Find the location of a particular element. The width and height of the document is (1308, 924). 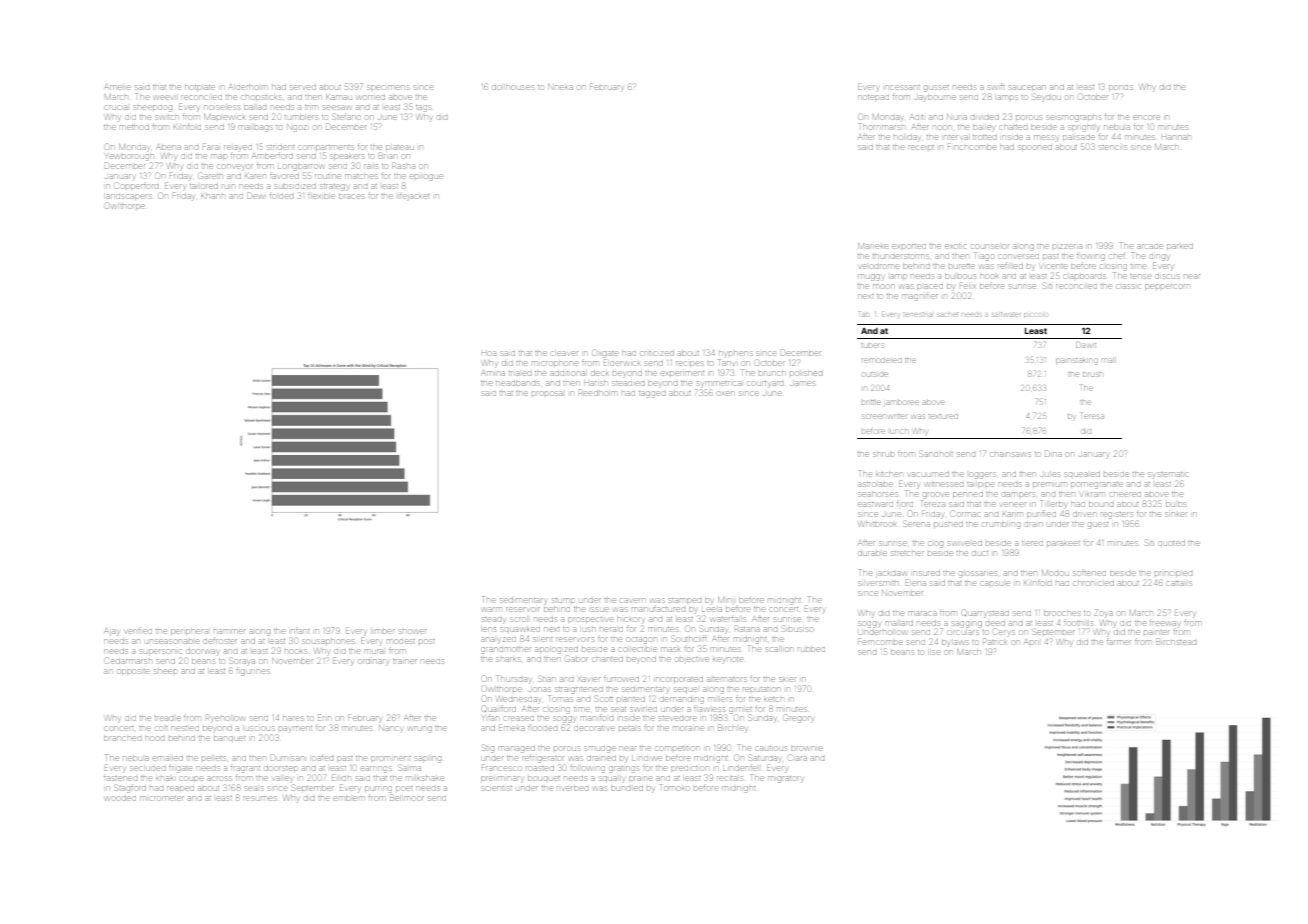

Reedholm is located at coordinates (598, 392).
